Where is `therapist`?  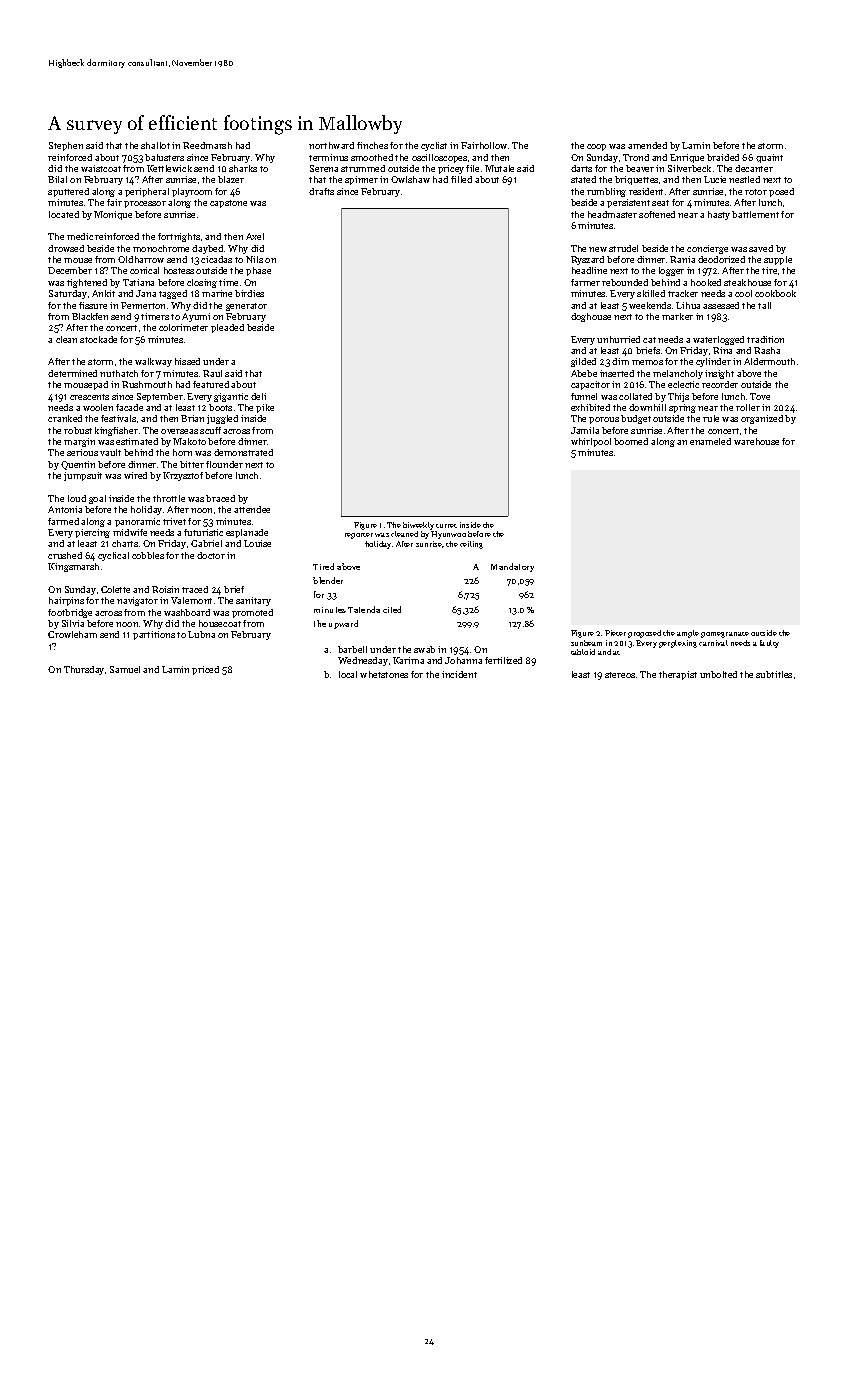
therapist is located at coordinates (678, 675).
